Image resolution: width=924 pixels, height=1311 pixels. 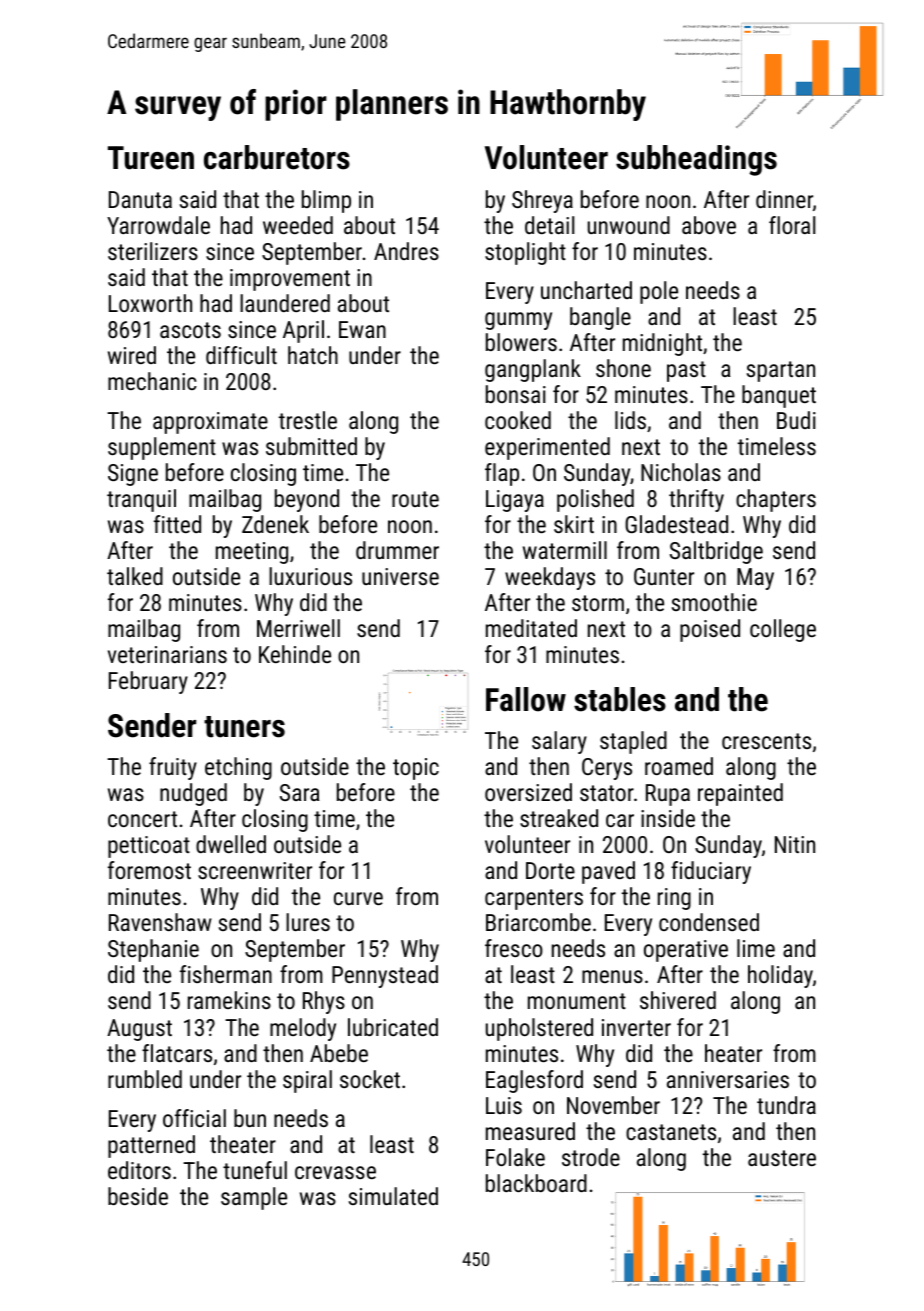 I want to click on blackboard, so click(x=536, y=1183).
